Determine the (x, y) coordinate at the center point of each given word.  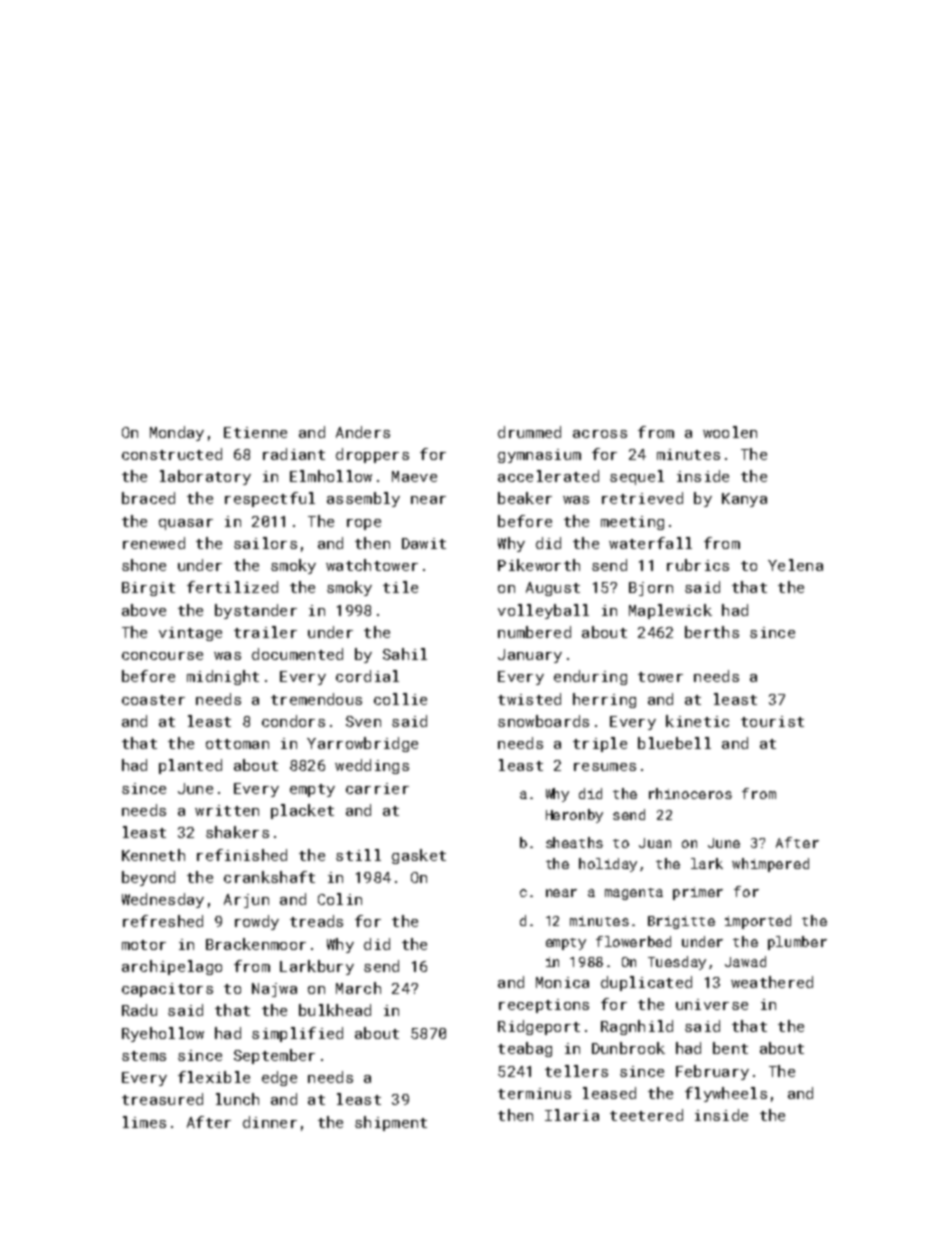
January (530, 656)
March (358, 988)
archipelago (172, 967)
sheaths (574, 842)
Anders (363, 432)
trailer (265, 632)
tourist (772, 721)
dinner (270, 1122)
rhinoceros (690, 793)
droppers (372, 455)
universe (712, 1004)
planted (190, 766)
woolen (730, 432)
